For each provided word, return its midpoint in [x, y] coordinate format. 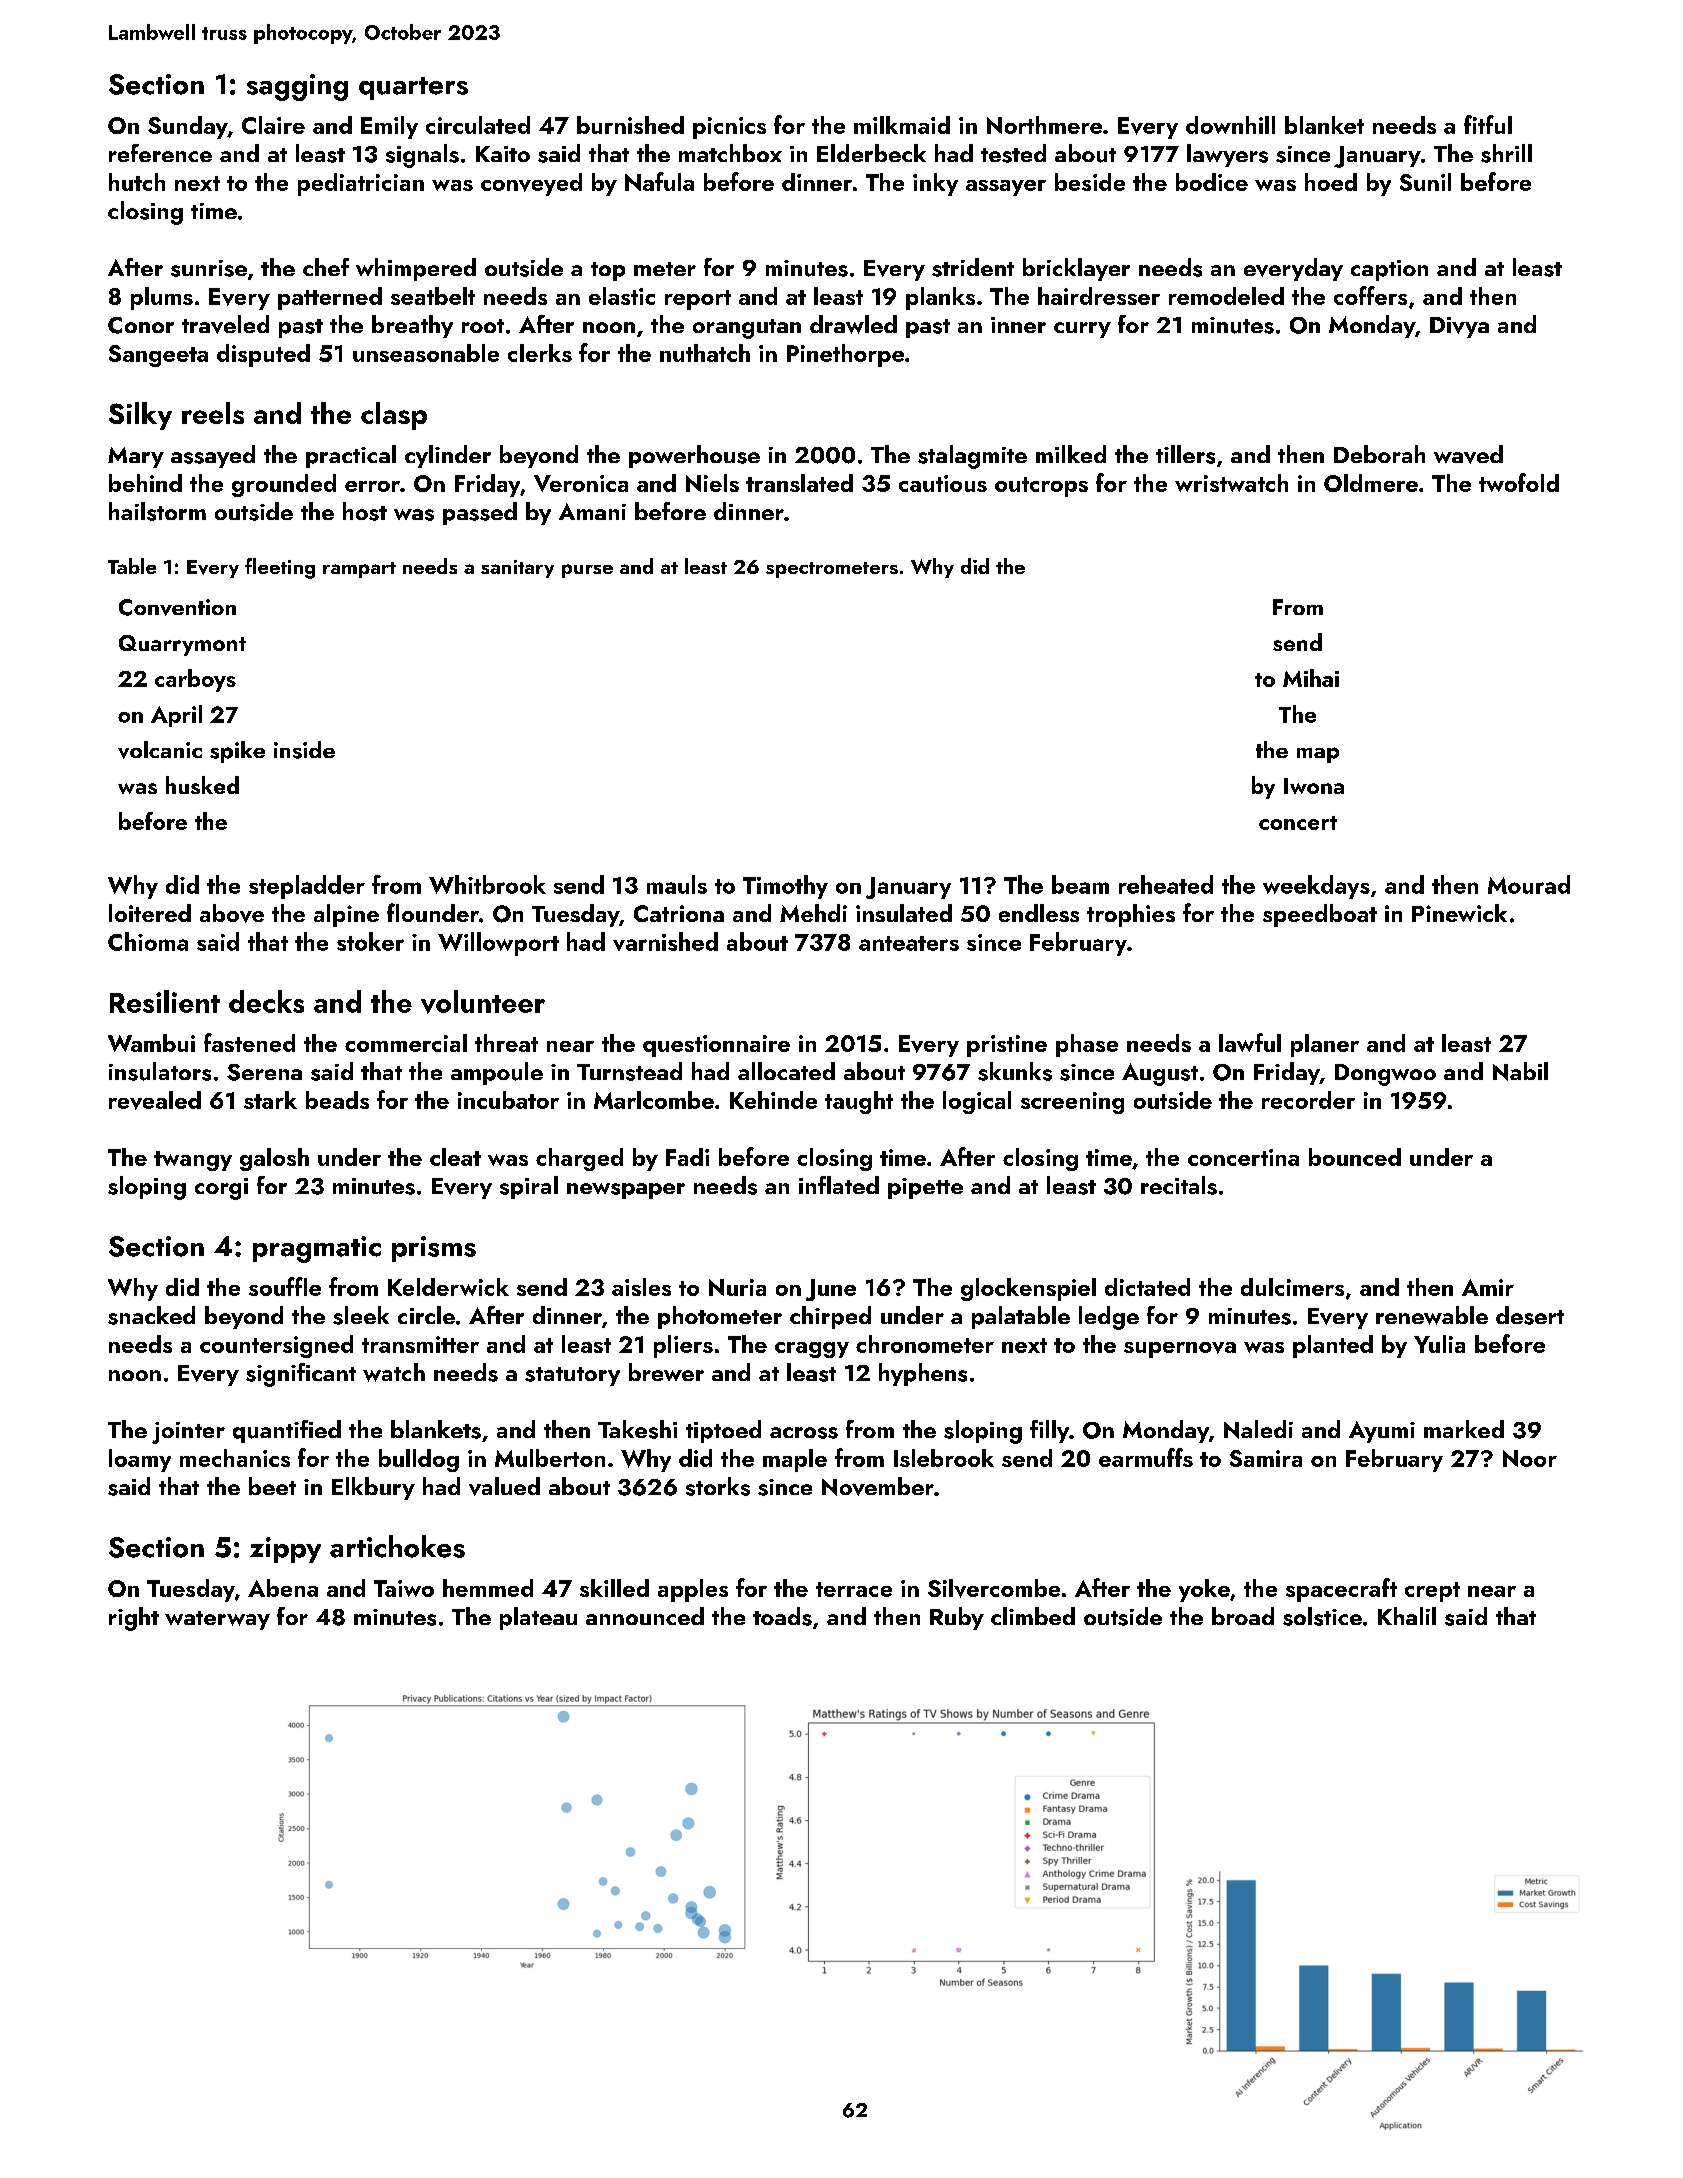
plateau [538, 1618]
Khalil [1407, 1616]
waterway [217, 1620]
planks [940, 298]
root [483, 326]
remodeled [1226, 296]
